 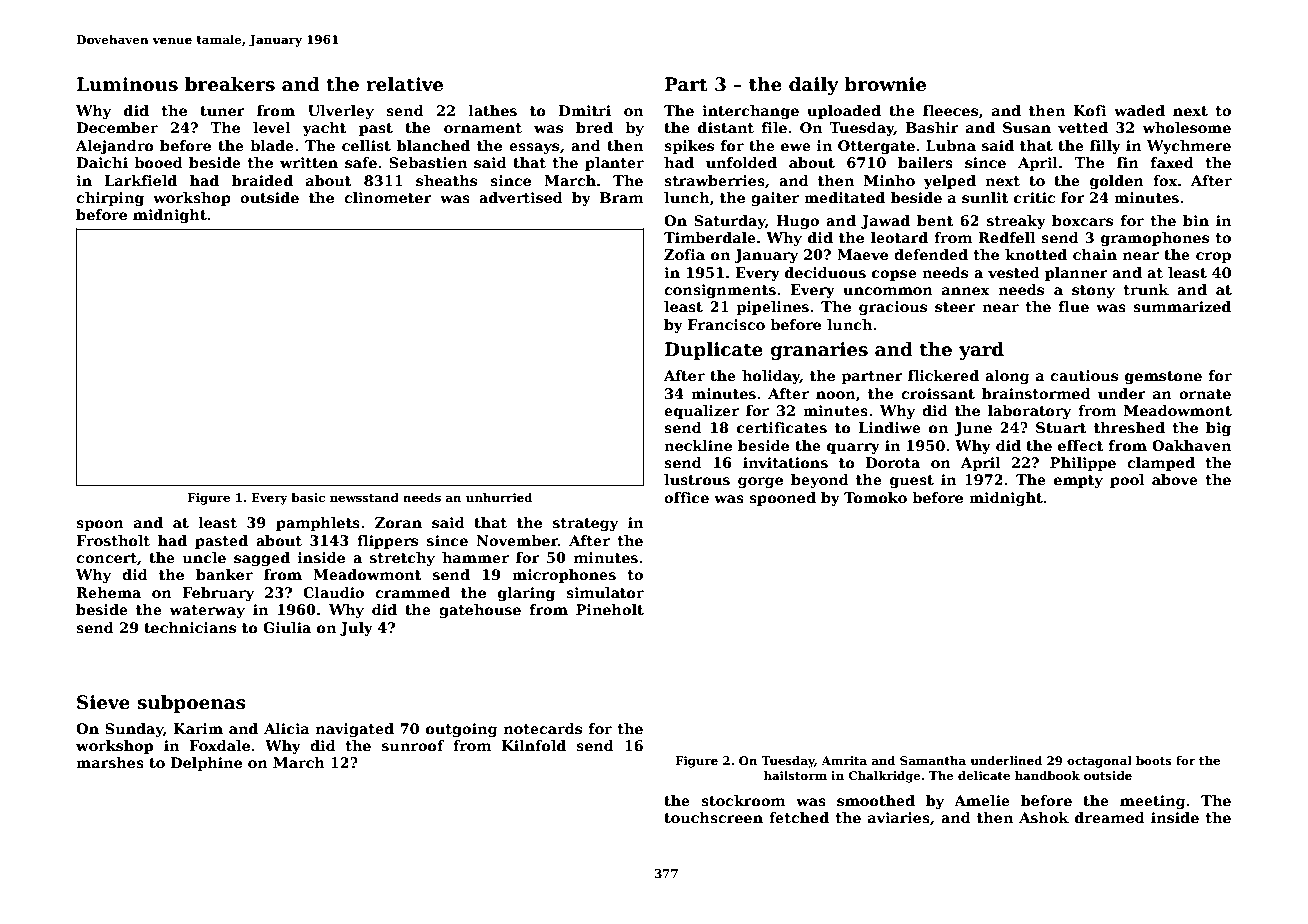 I want to click on basic, so click(x=308, y=497).
